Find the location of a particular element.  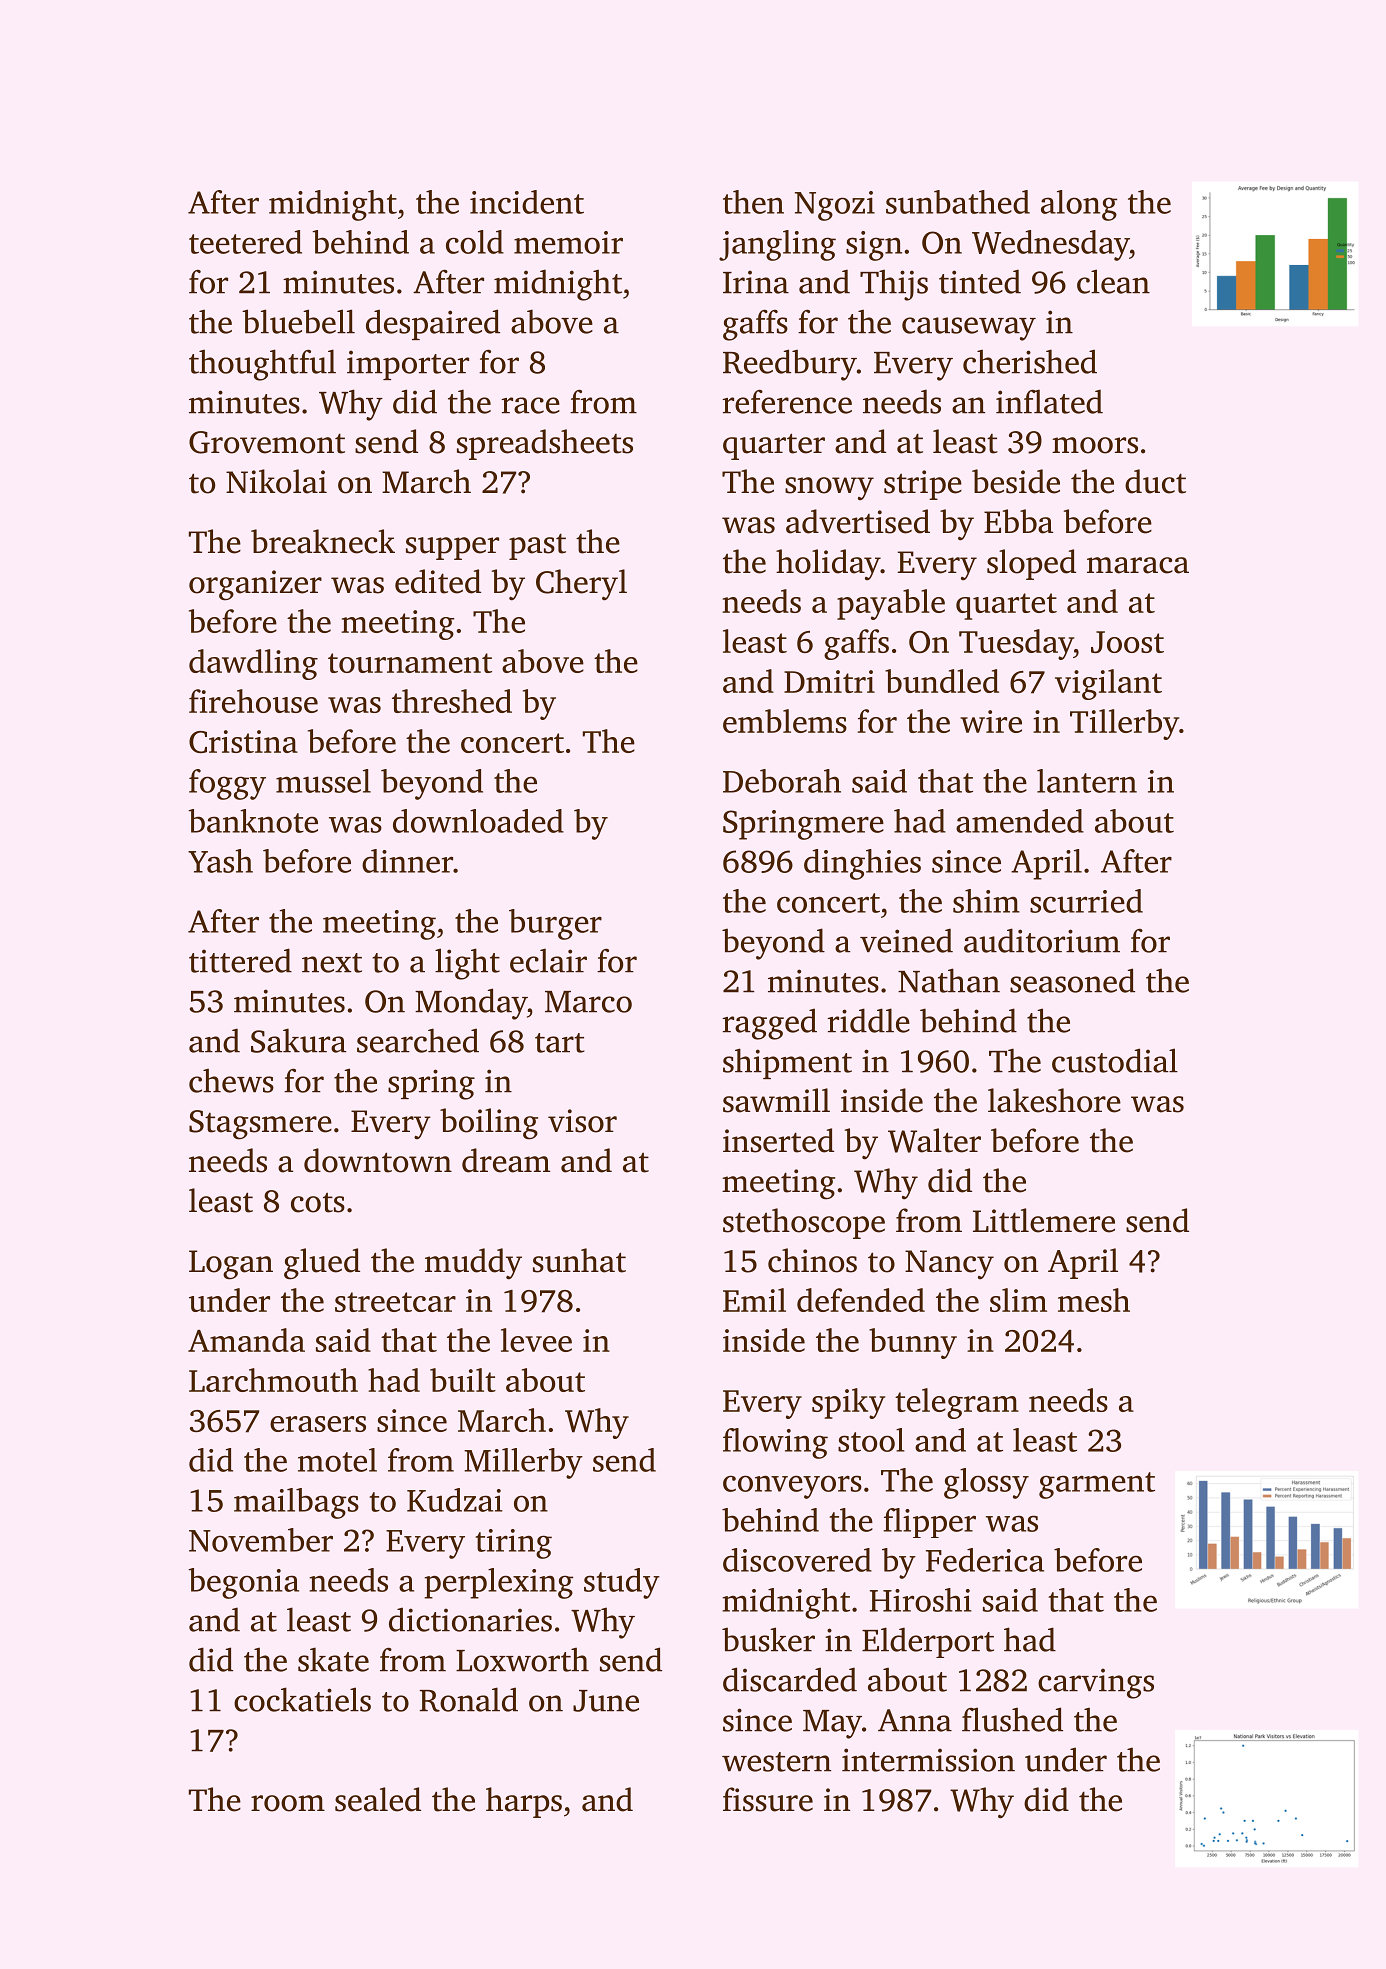

harps is located at coordinates (524, 1802).
